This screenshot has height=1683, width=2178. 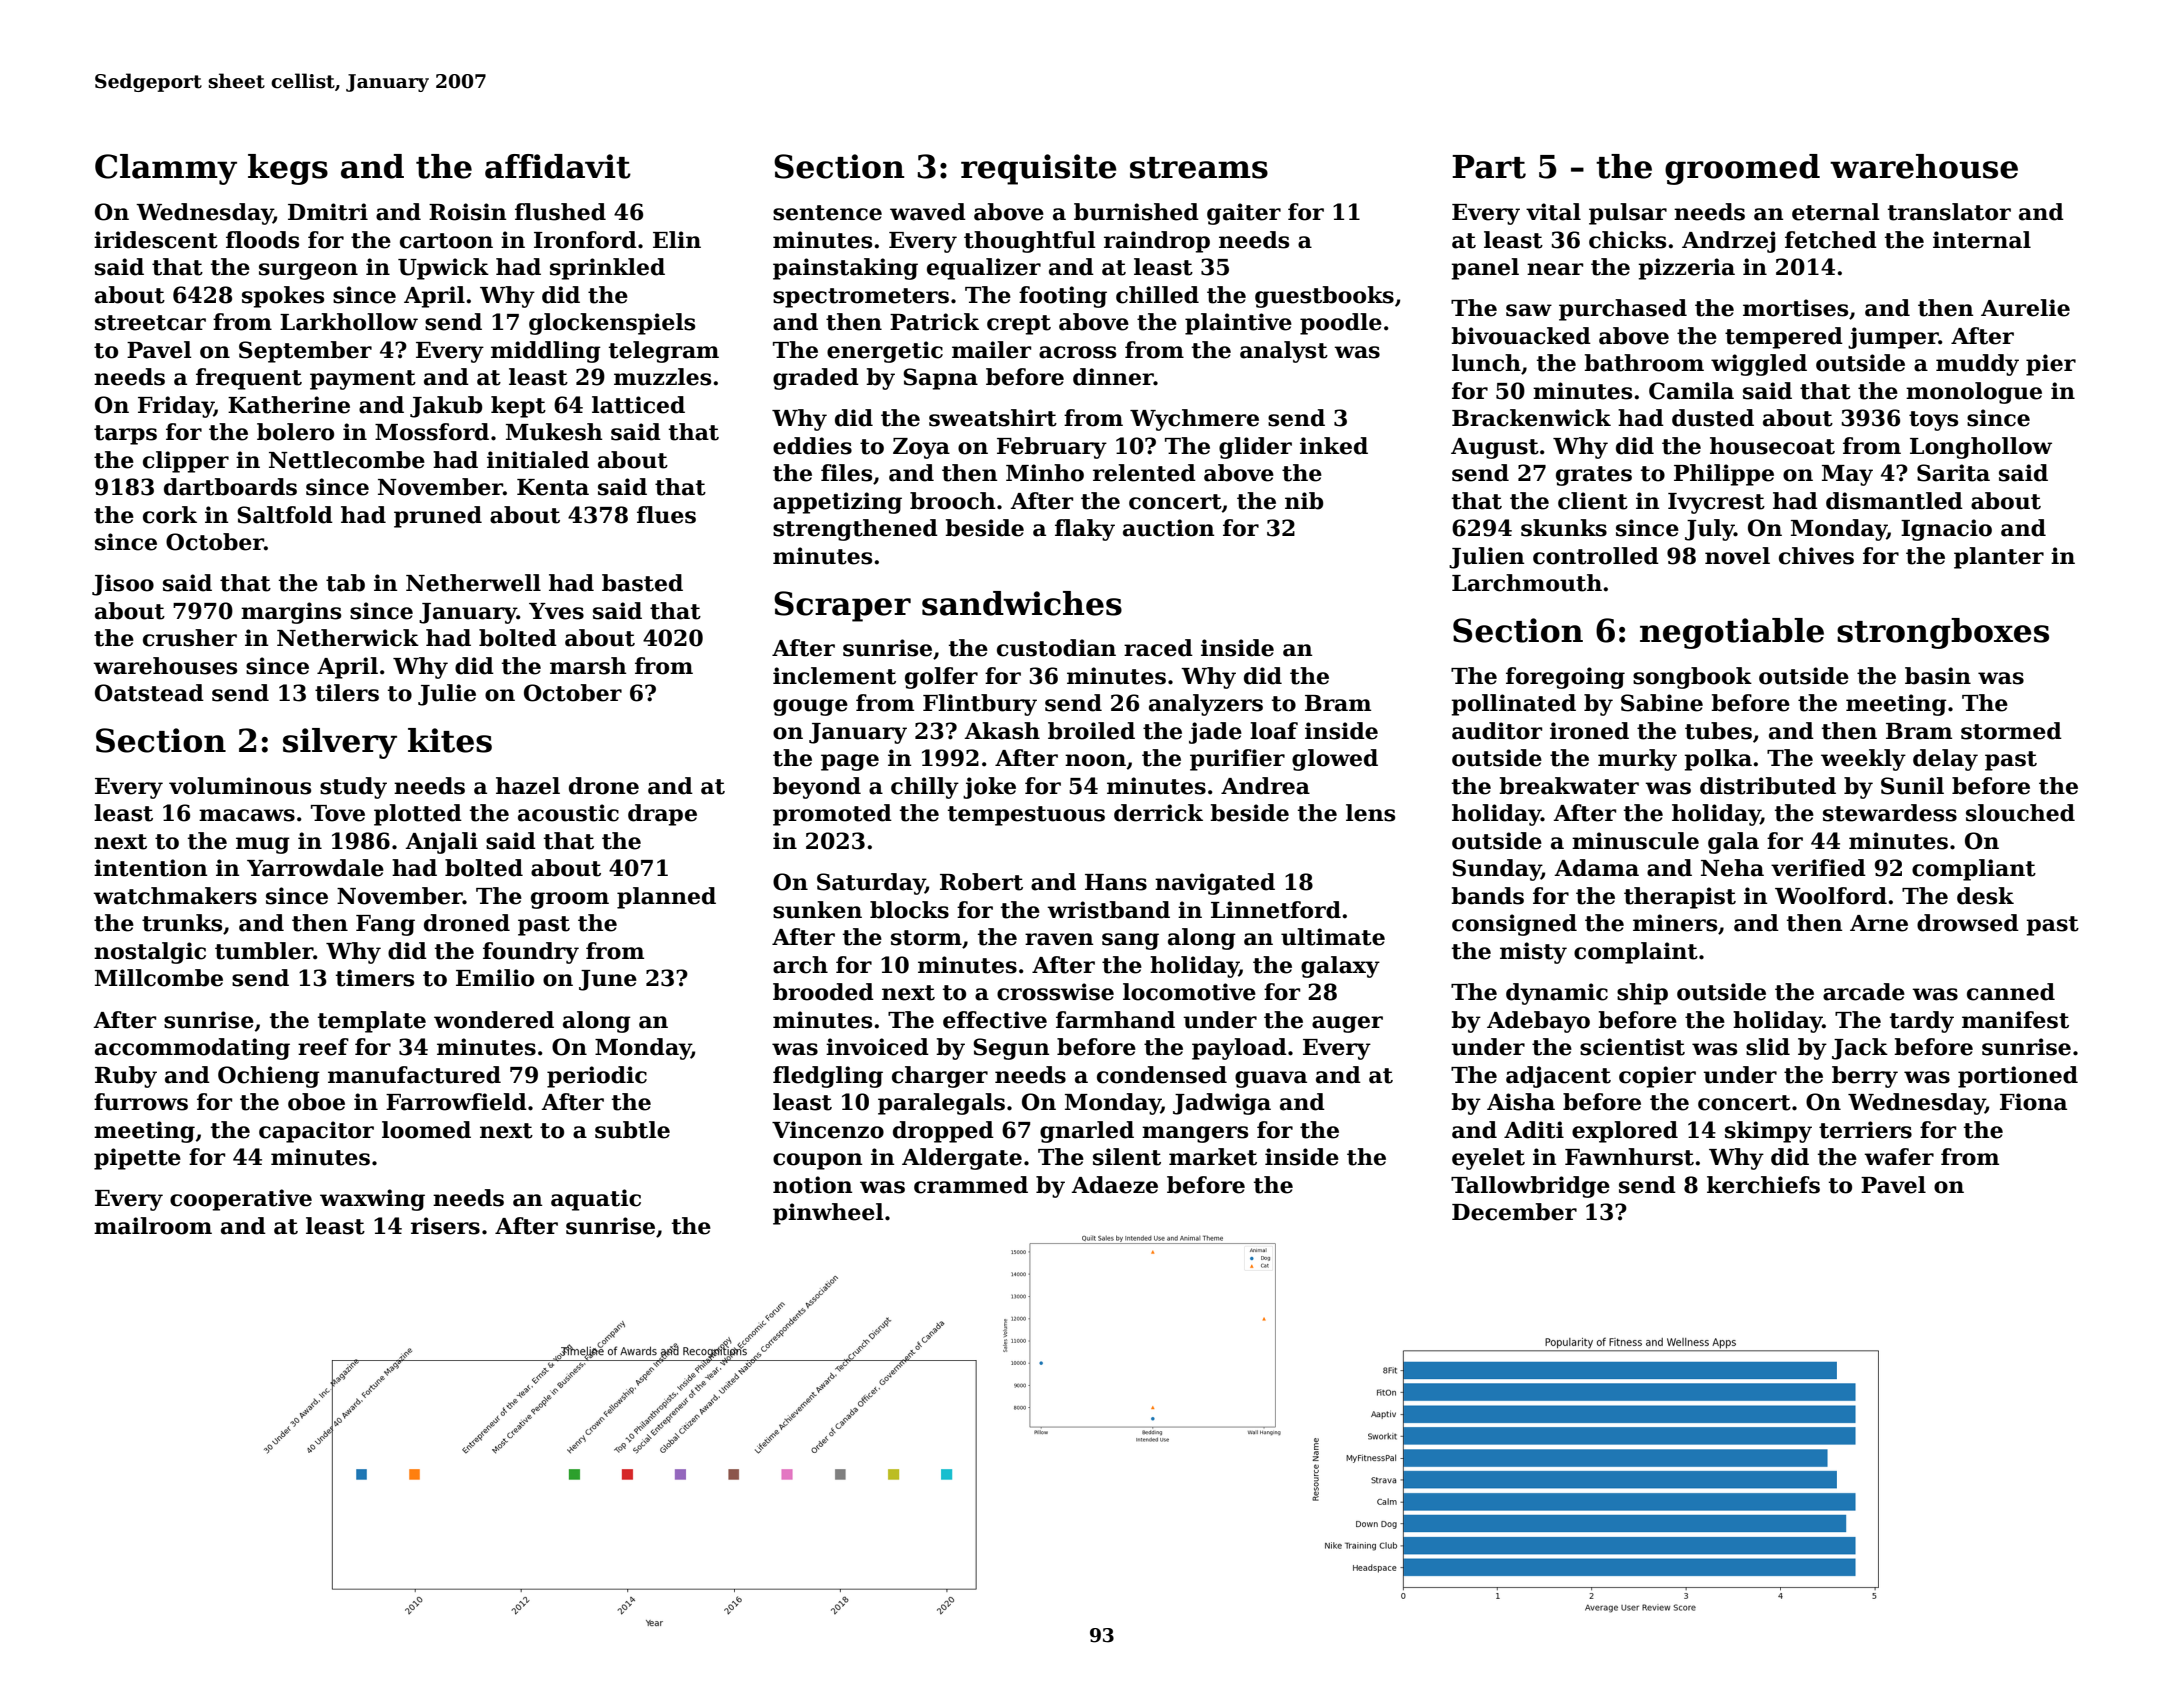 I want to click on slid, so click(x=1768, y=1047).
